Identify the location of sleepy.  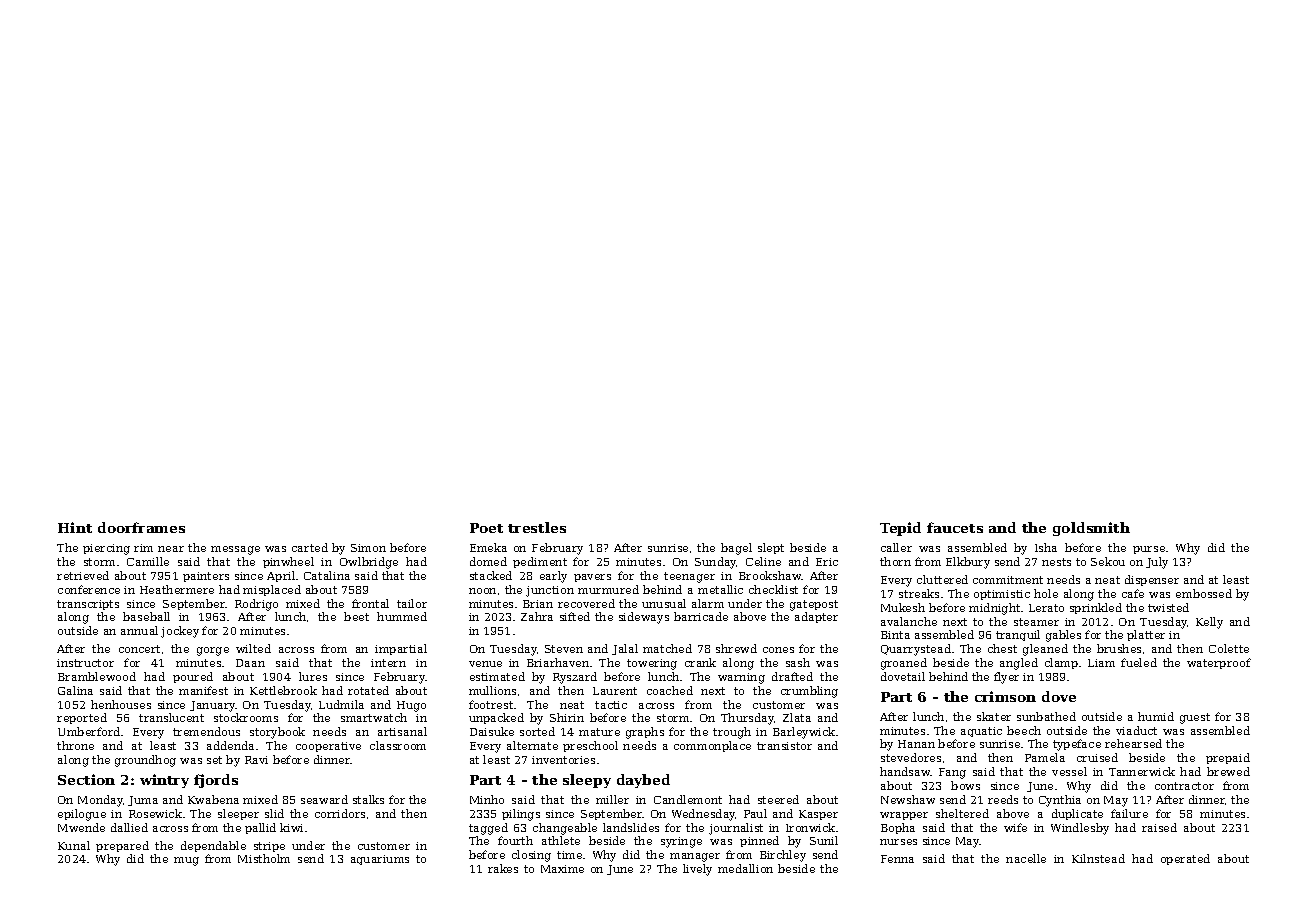
(587, 781).
